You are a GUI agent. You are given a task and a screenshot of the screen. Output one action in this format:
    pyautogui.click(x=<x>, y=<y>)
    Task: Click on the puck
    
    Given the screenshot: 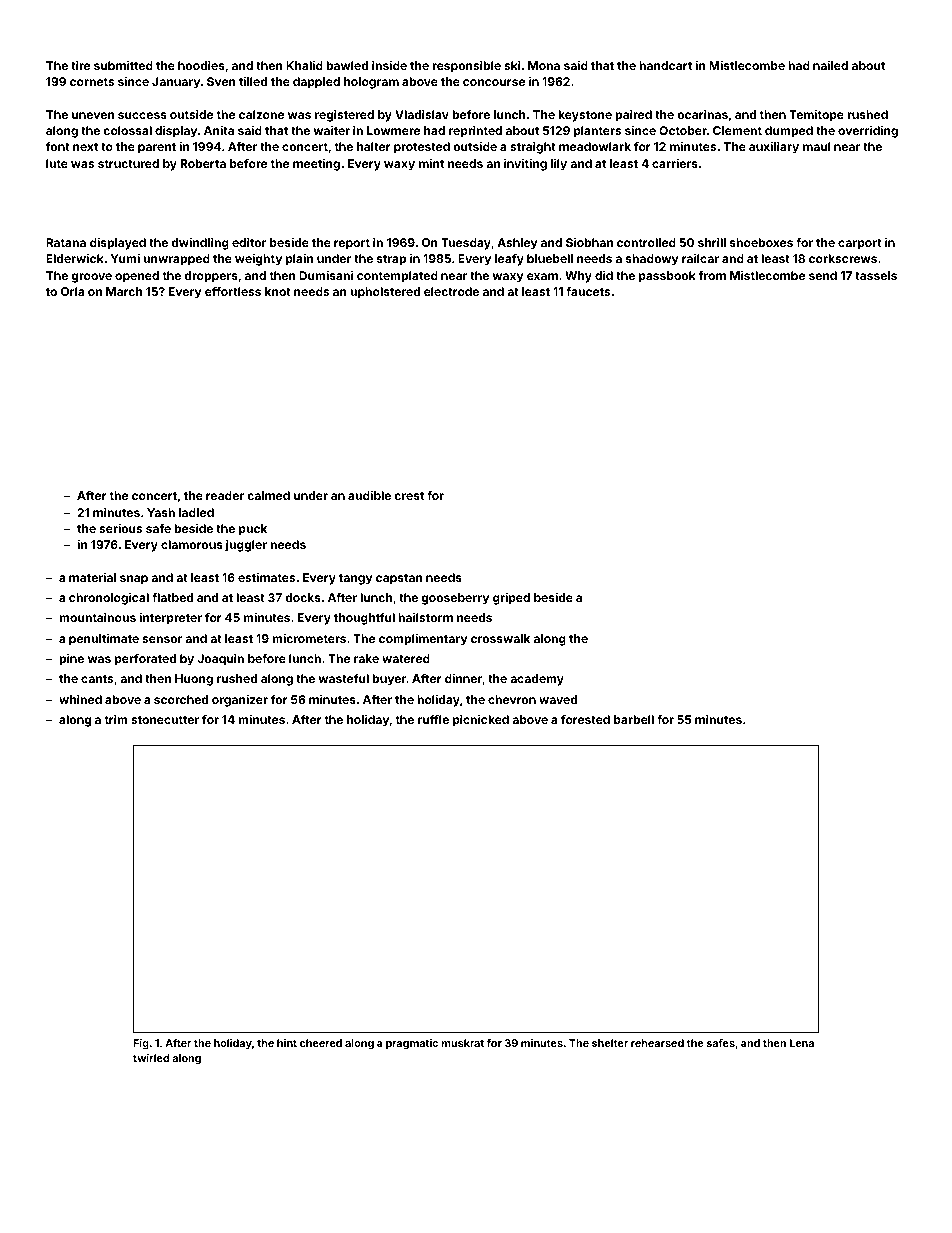 What is the action you would take?
    pyautogui.click(x=253, y=530)
